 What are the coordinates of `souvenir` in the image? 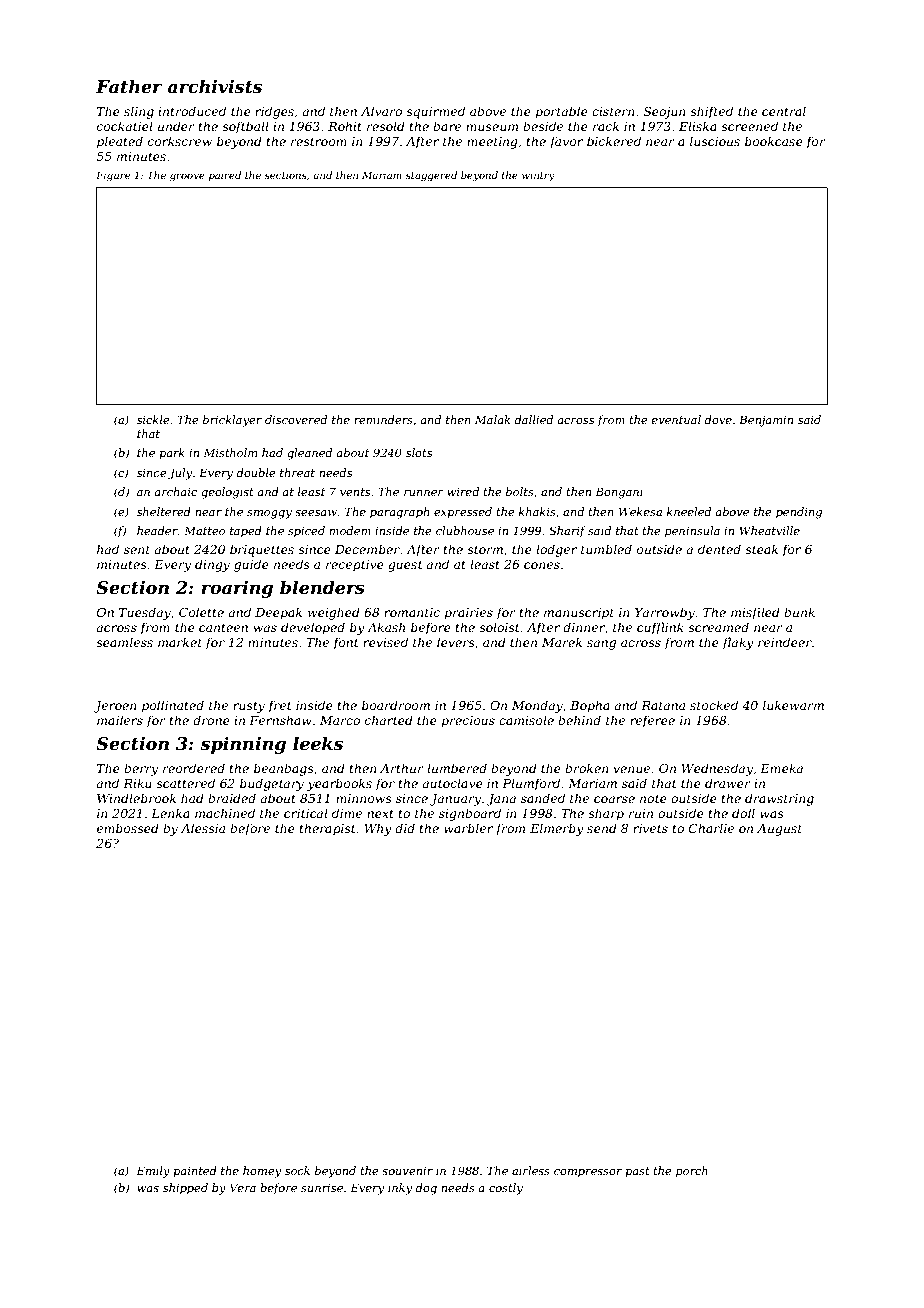 It's located at (407, 1170).
